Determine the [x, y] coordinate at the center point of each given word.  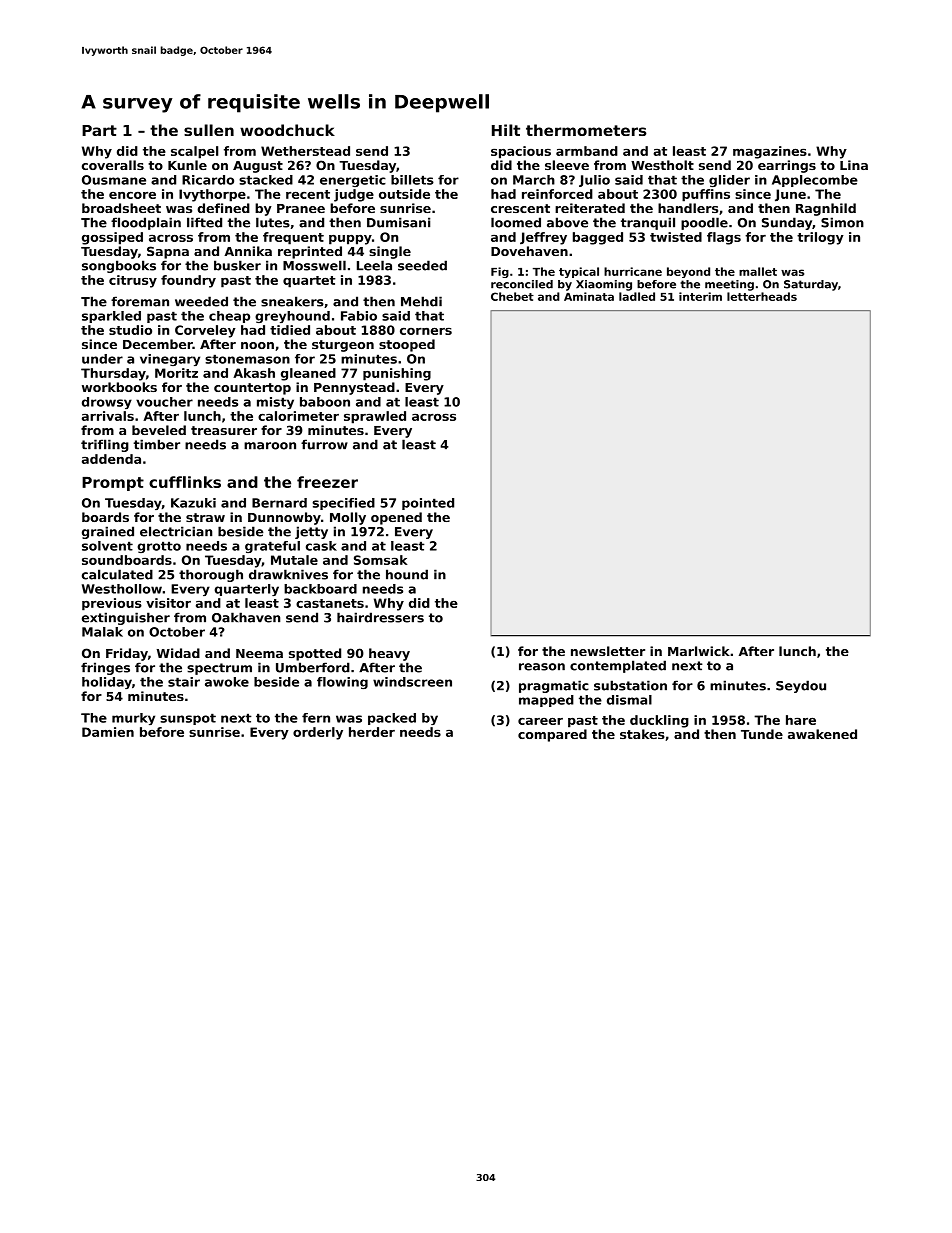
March [534, 180]
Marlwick [699, 651]
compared [552, 735]
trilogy [820, 238]
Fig [500, 272]
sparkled [111, 317]
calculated [117, 574]
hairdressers [380, 617]
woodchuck [287, 130]
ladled [637, 296]
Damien [108, 732]
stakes [642, 734]
